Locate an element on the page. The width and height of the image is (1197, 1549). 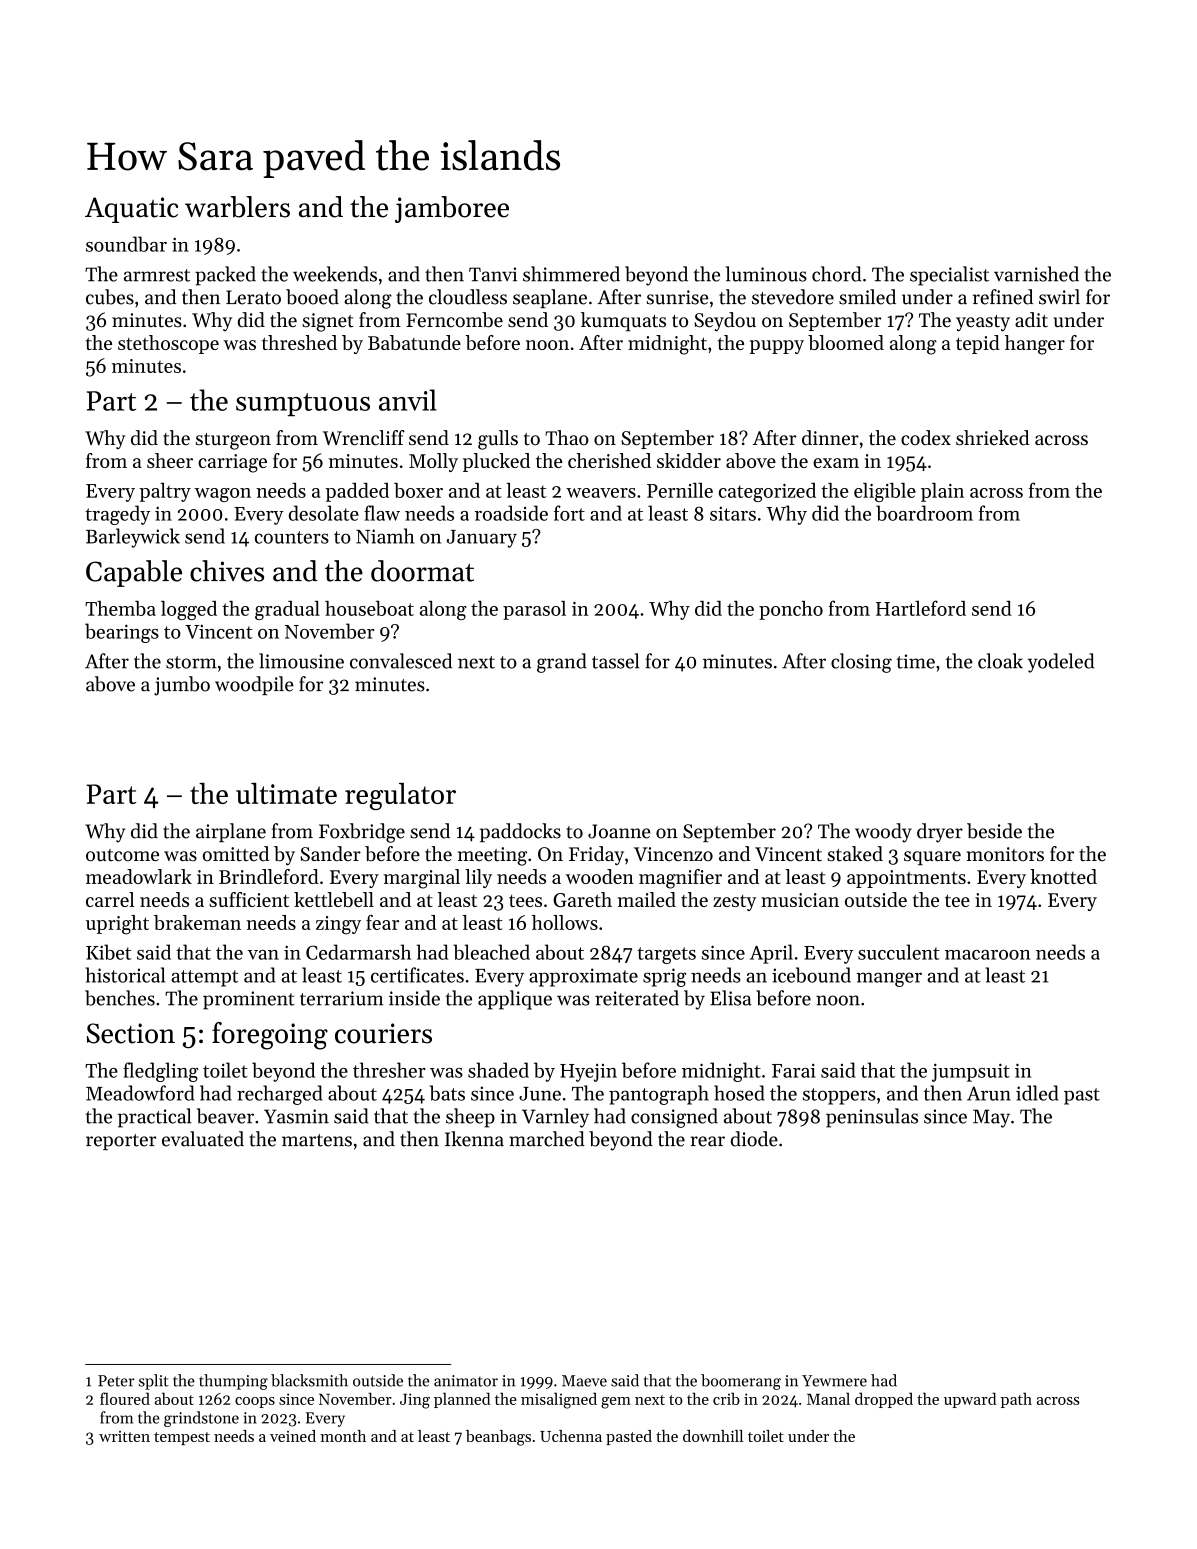
specialist is located at coordinates (949, 276).
